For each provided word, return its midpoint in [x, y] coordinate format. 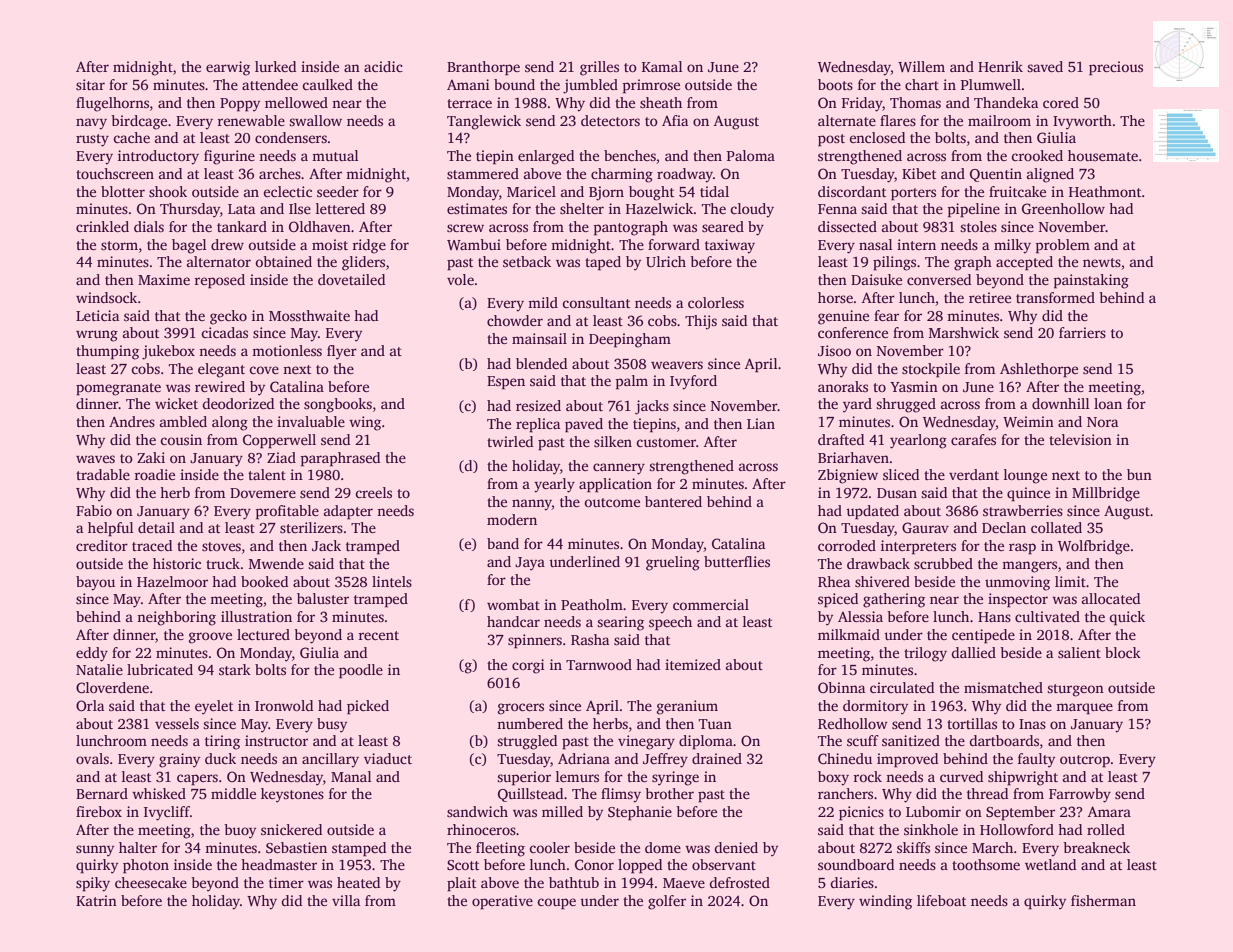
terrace [469, 103]
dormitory [875, 707]
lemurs [577, 776]
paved [584, 425]
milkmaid [849, 634]
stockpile [931, 370]
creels [373, 492]
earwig [228, 68]
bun [1139, 474]
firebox [99, 811]
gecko [228, 317]
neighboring [176, 618]
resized [538, 405]
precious [1116, 68]
